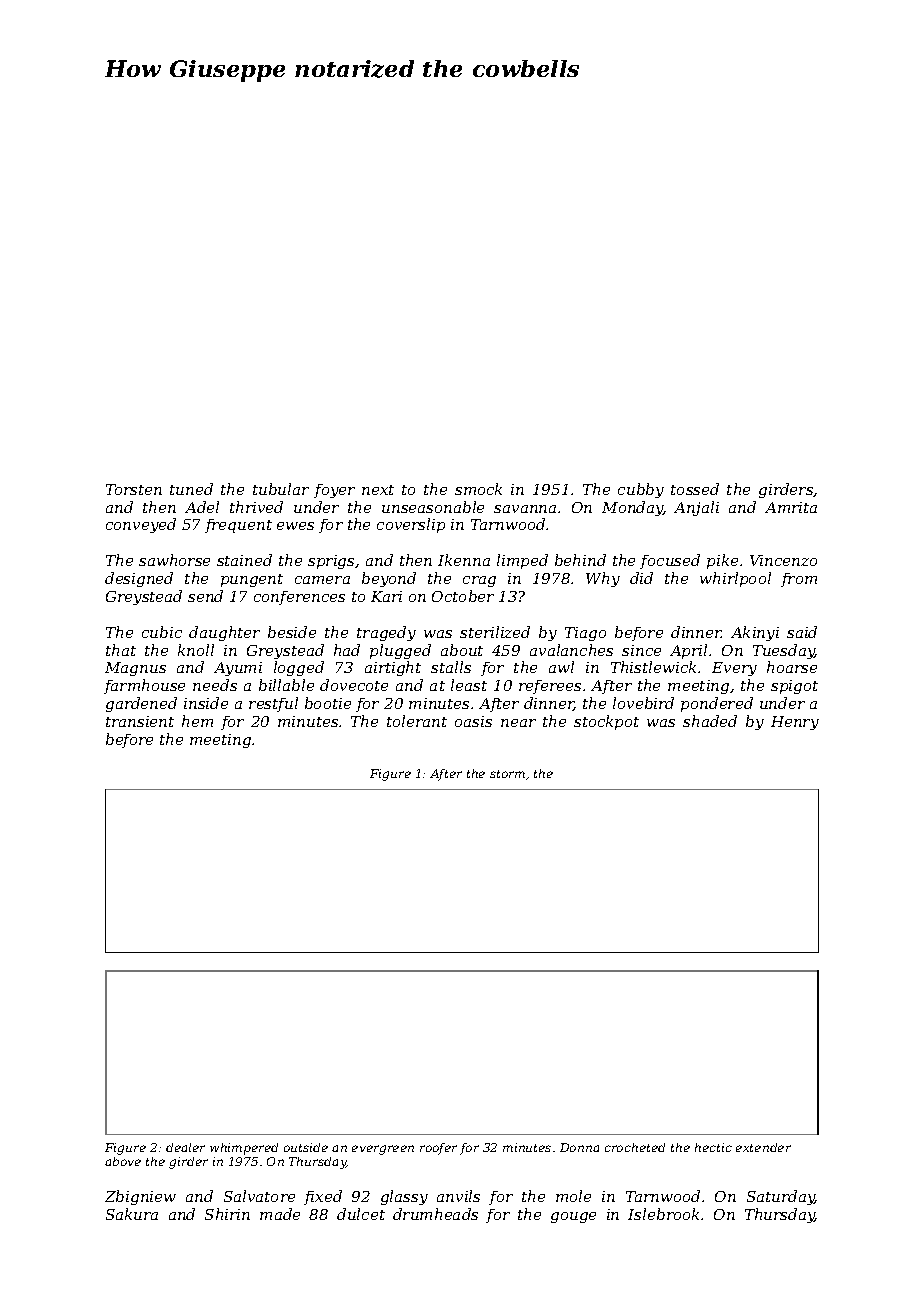 The width and height of the page is (924, 1308). Describe the element at coordinates (735, 579) in the page. I see `whirlpool` at that location.
